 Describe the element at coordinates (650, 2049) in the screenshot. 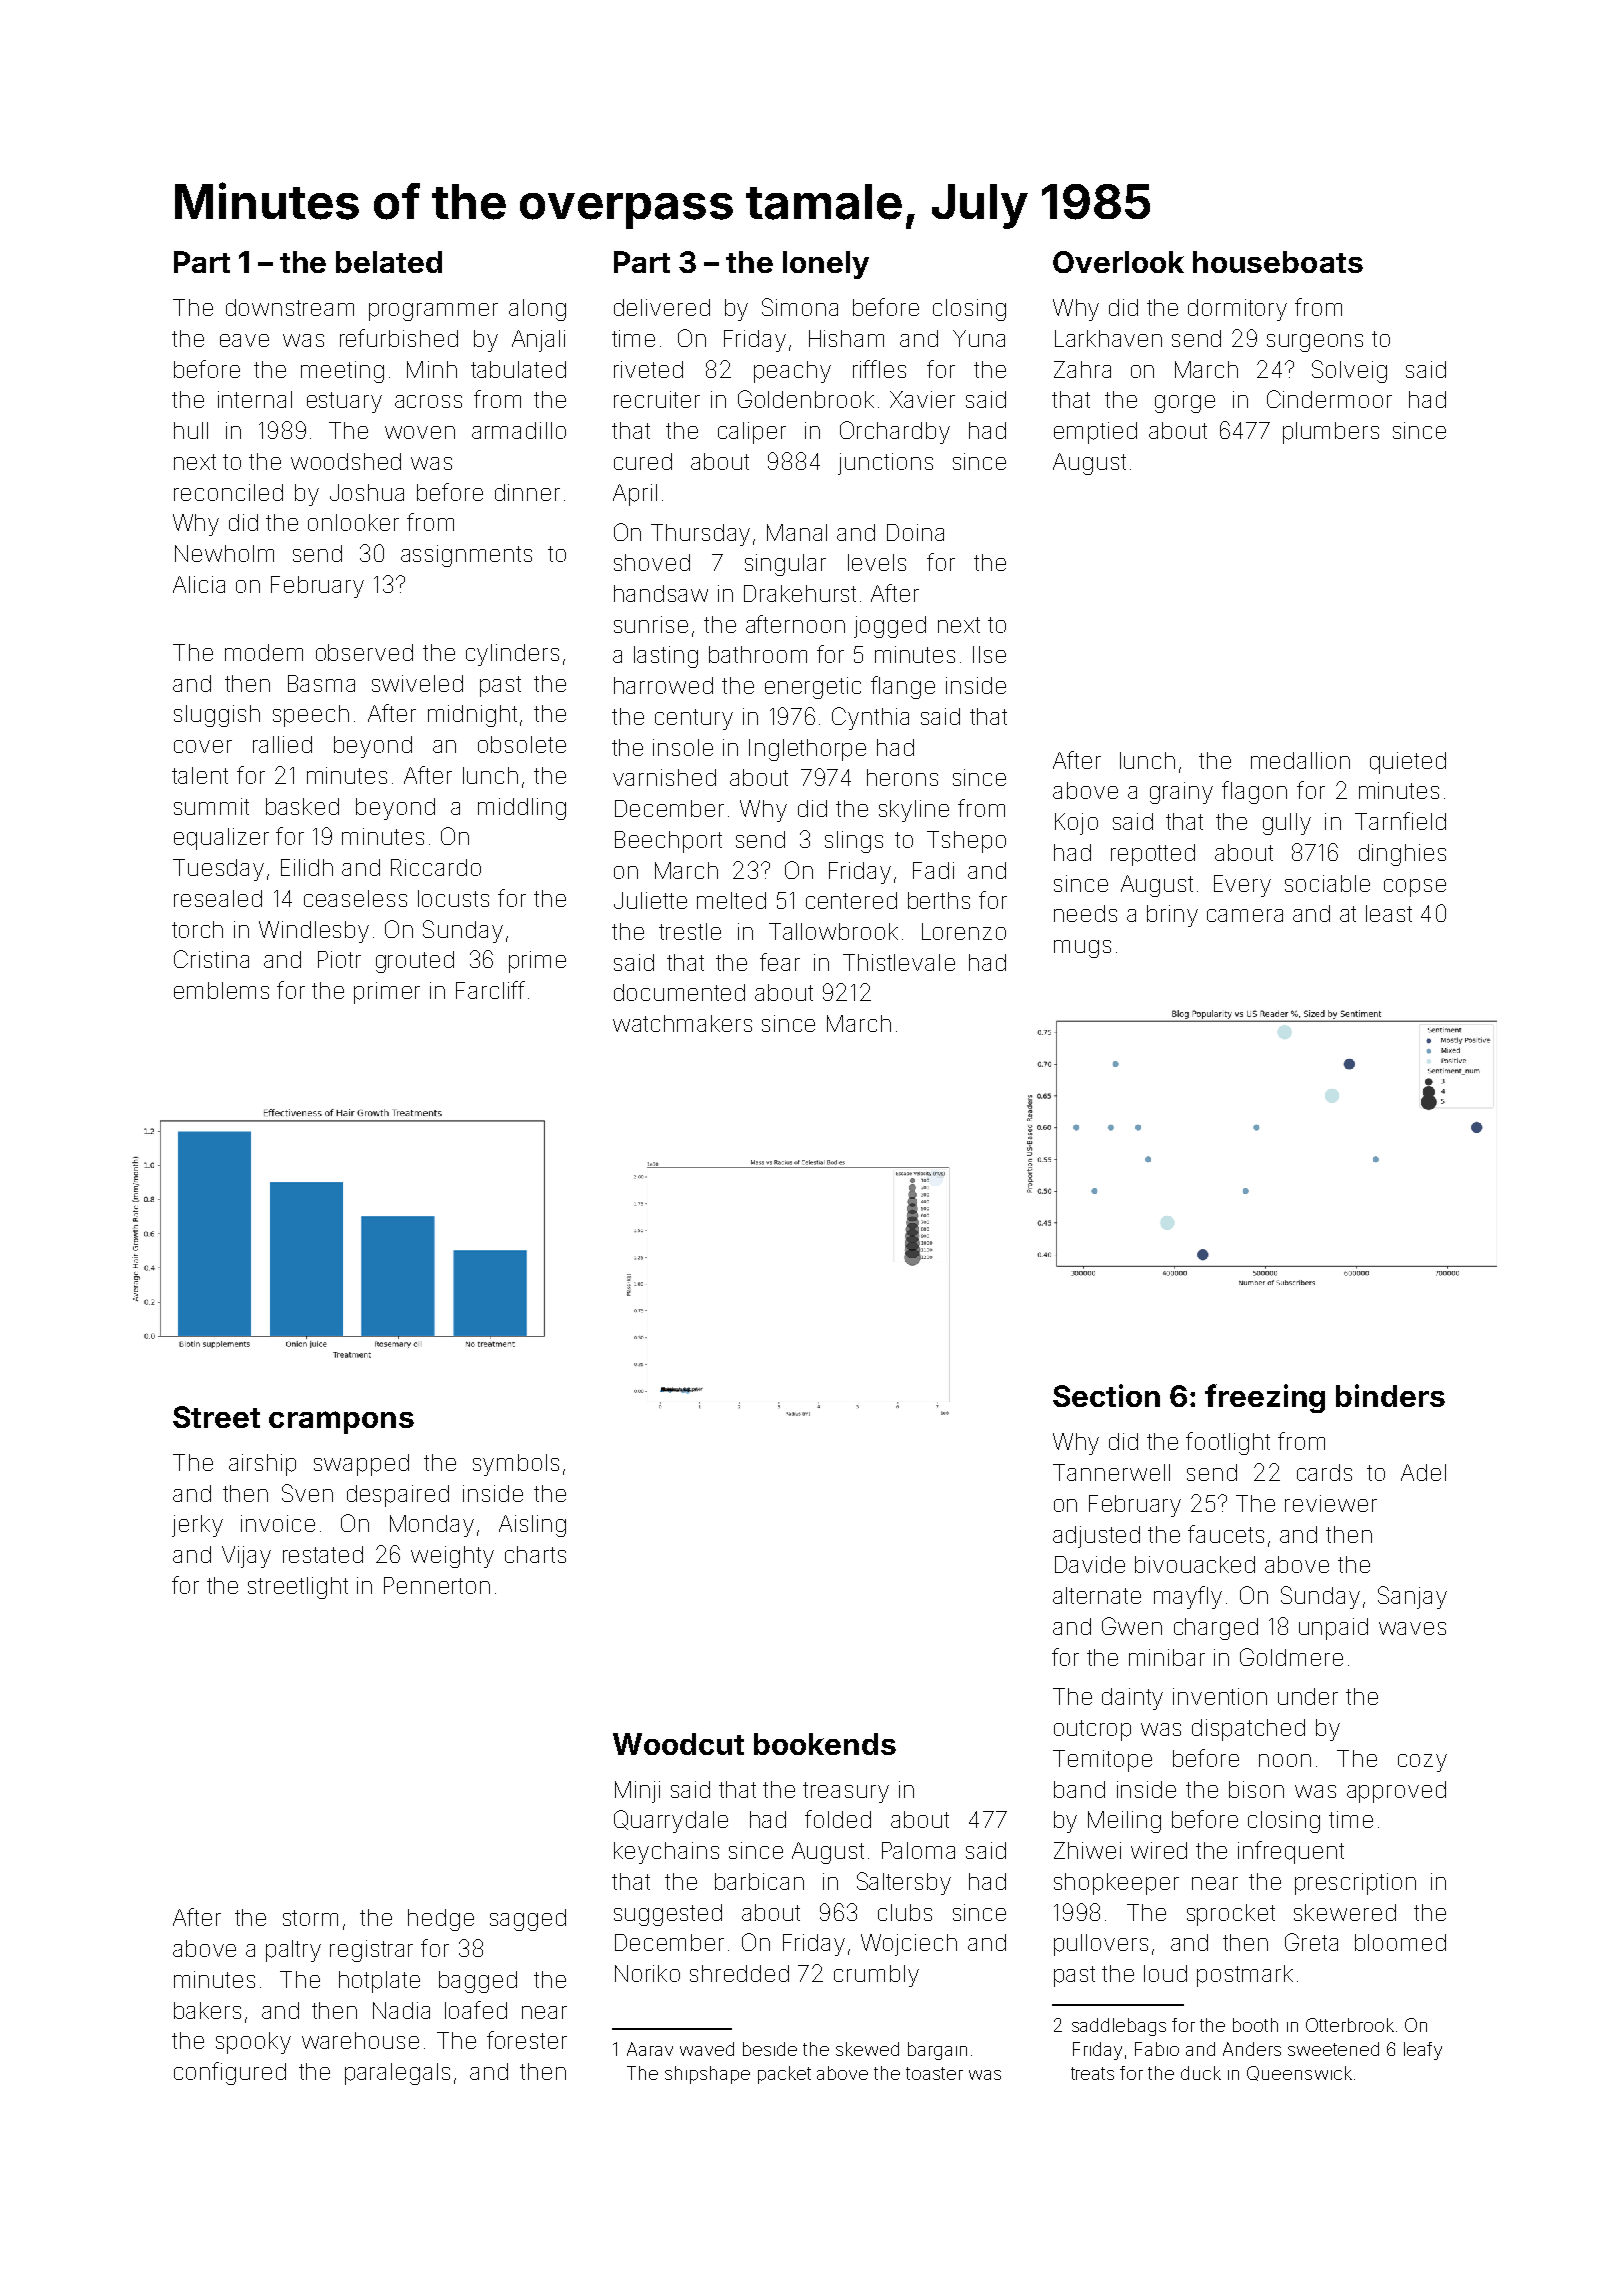

I see `Aarav` at that location.
